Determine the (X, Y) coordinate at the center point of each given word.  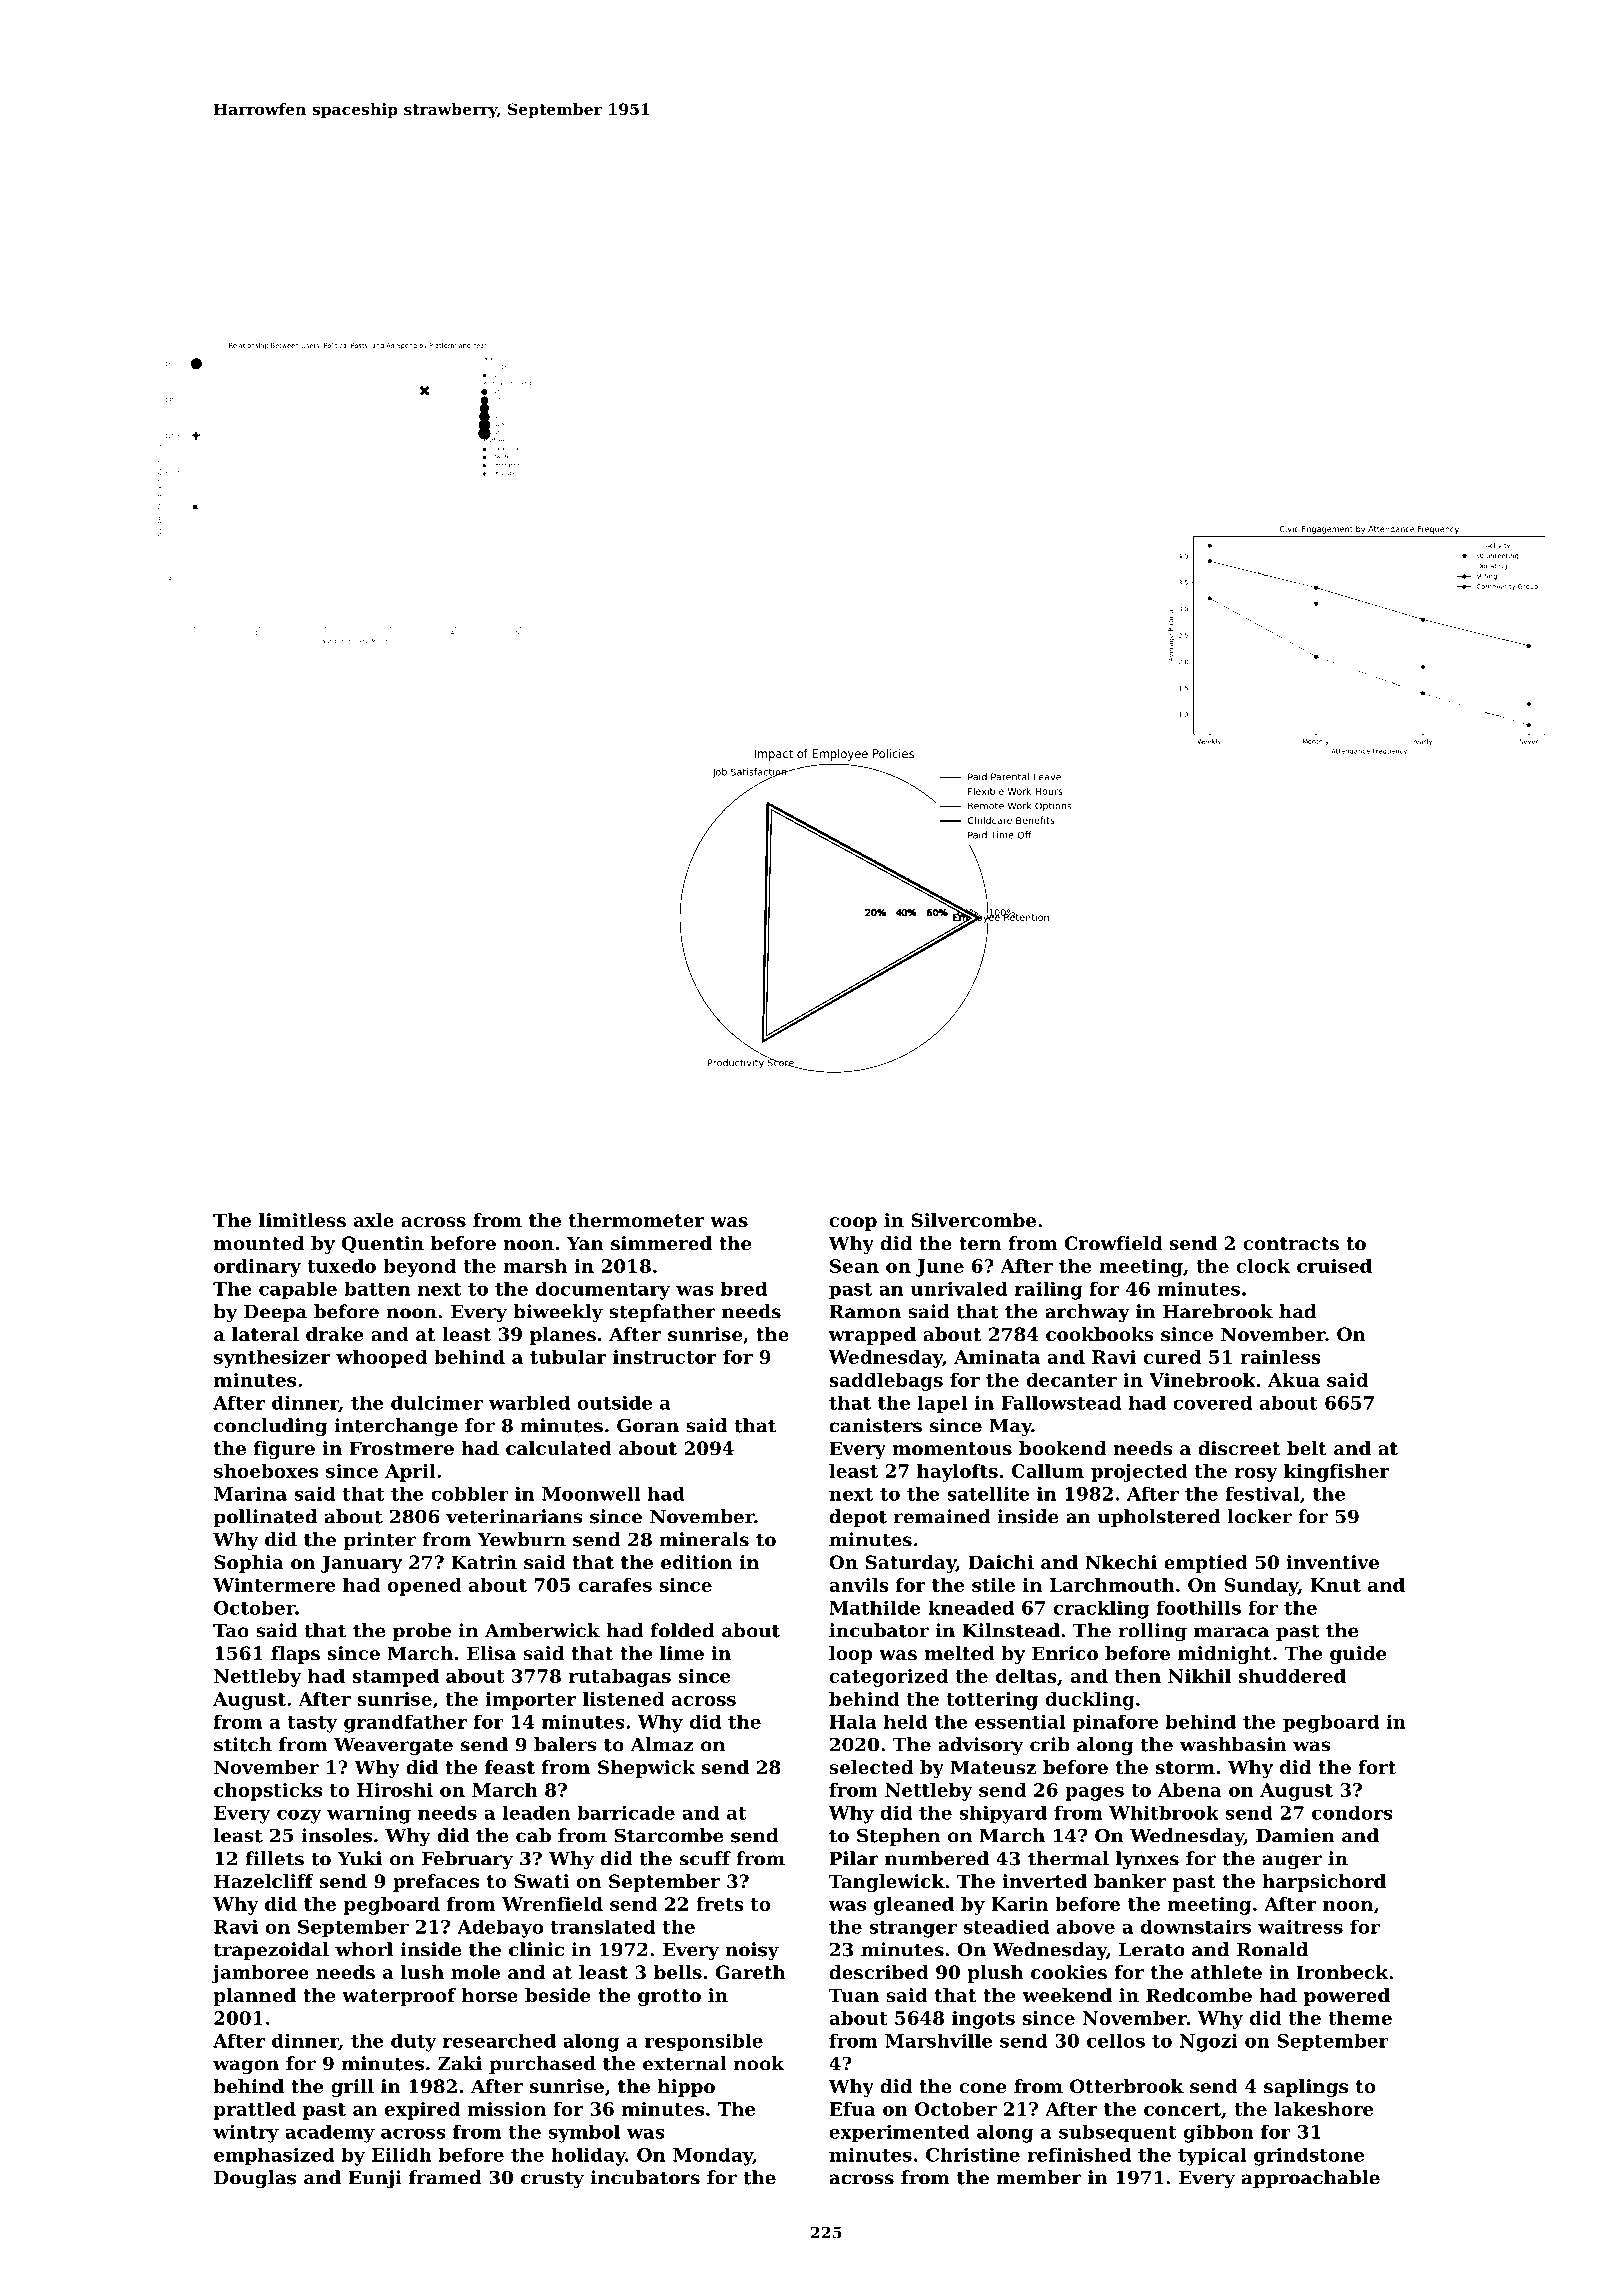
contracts (1291, 1244)
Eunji (375, 2179)
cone (982, 2088)
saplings (1306, 2088)
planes (563, 1336)
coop (853, 1224)
